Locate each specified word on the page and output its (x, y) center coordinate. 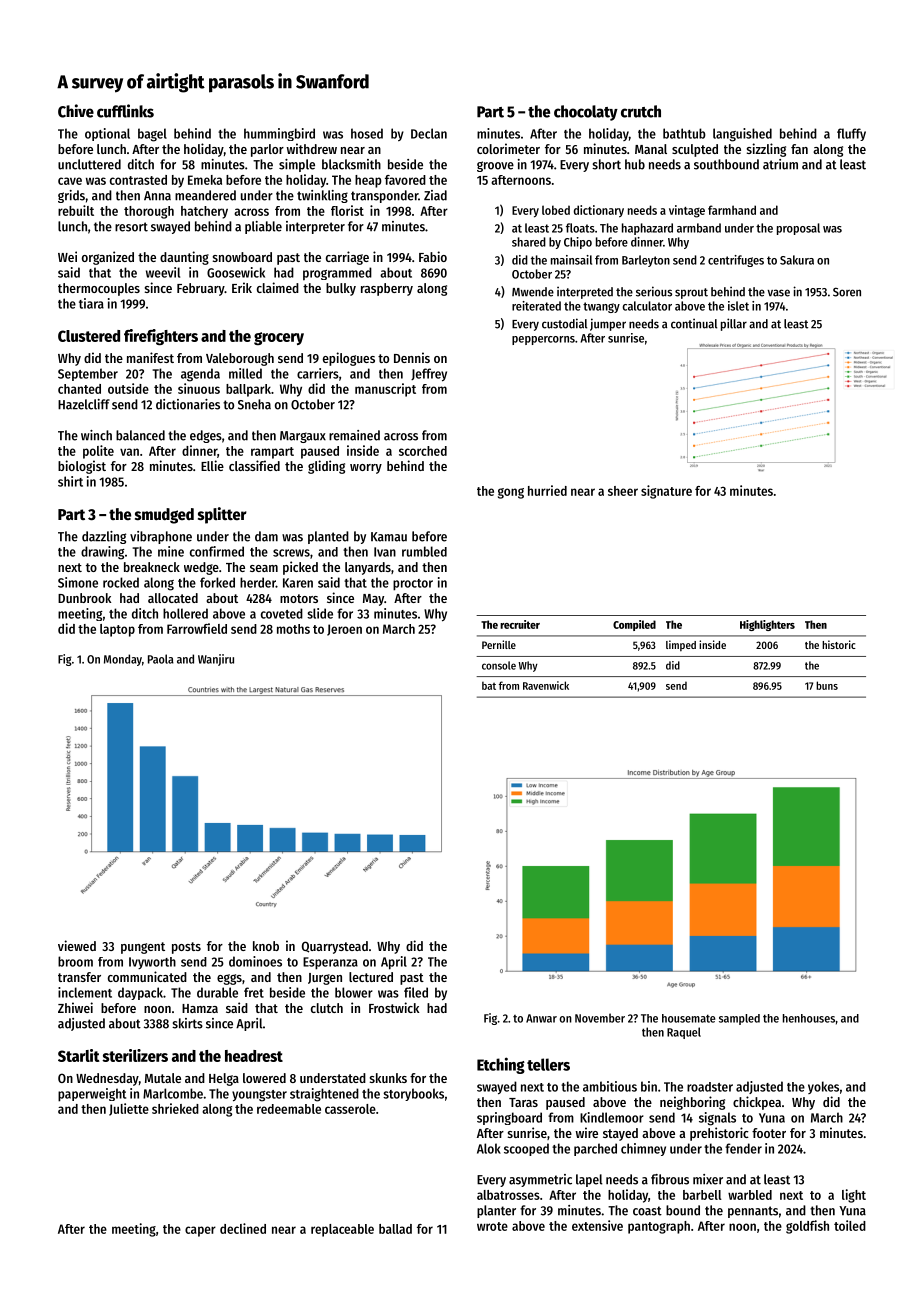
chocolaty (586, 113)
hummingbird (279, 134)
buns (827, 685)
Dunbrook (84, 598)
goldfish (807, 1227)
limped (681, 645)
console (499, 665)
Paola (161, 659)
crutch (641, 111)
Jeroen (344, 630)
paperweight (92, 1095)
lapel (589, 1180)
